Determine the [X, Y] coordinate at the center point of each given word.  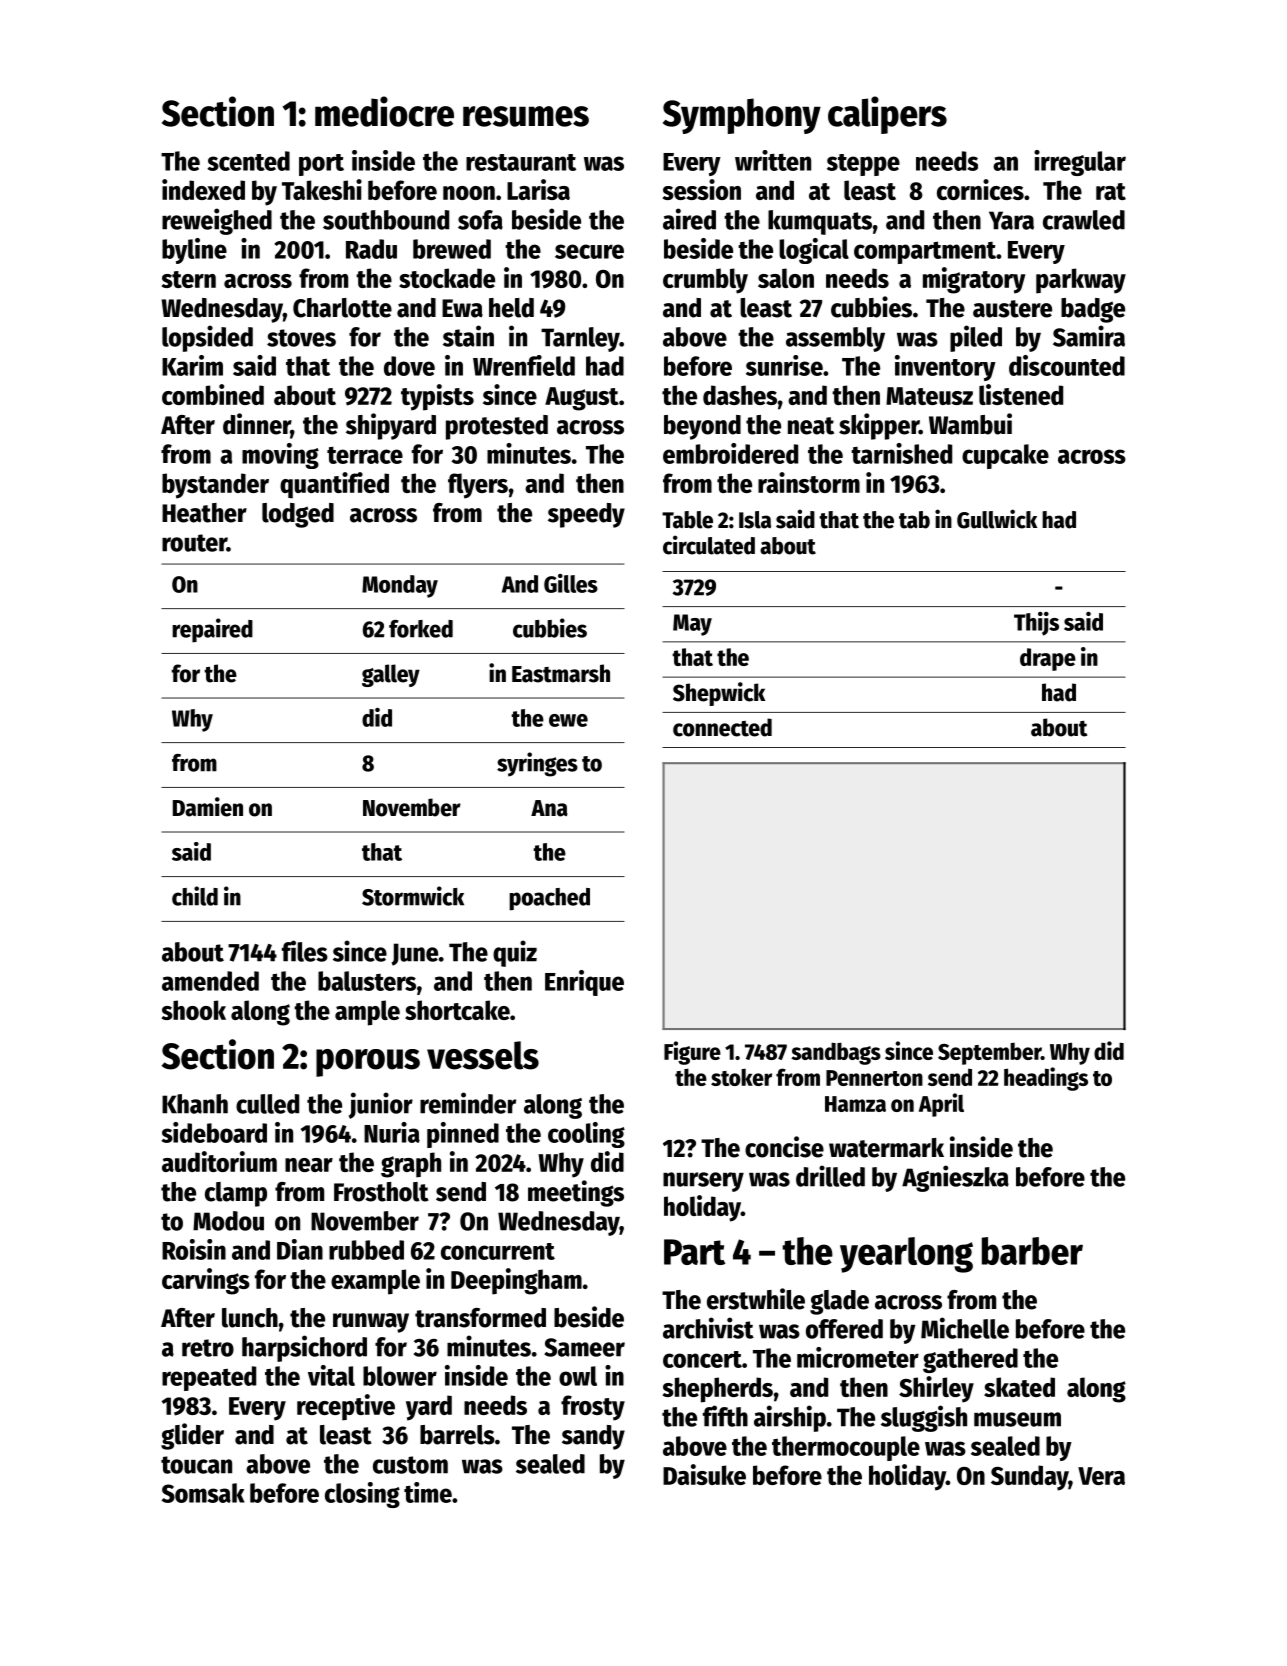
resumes [526, 116]
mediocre [384, 111]
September [989, 1054]
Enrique [584, 983]
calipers [887, 115]
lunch [250, 1318]
